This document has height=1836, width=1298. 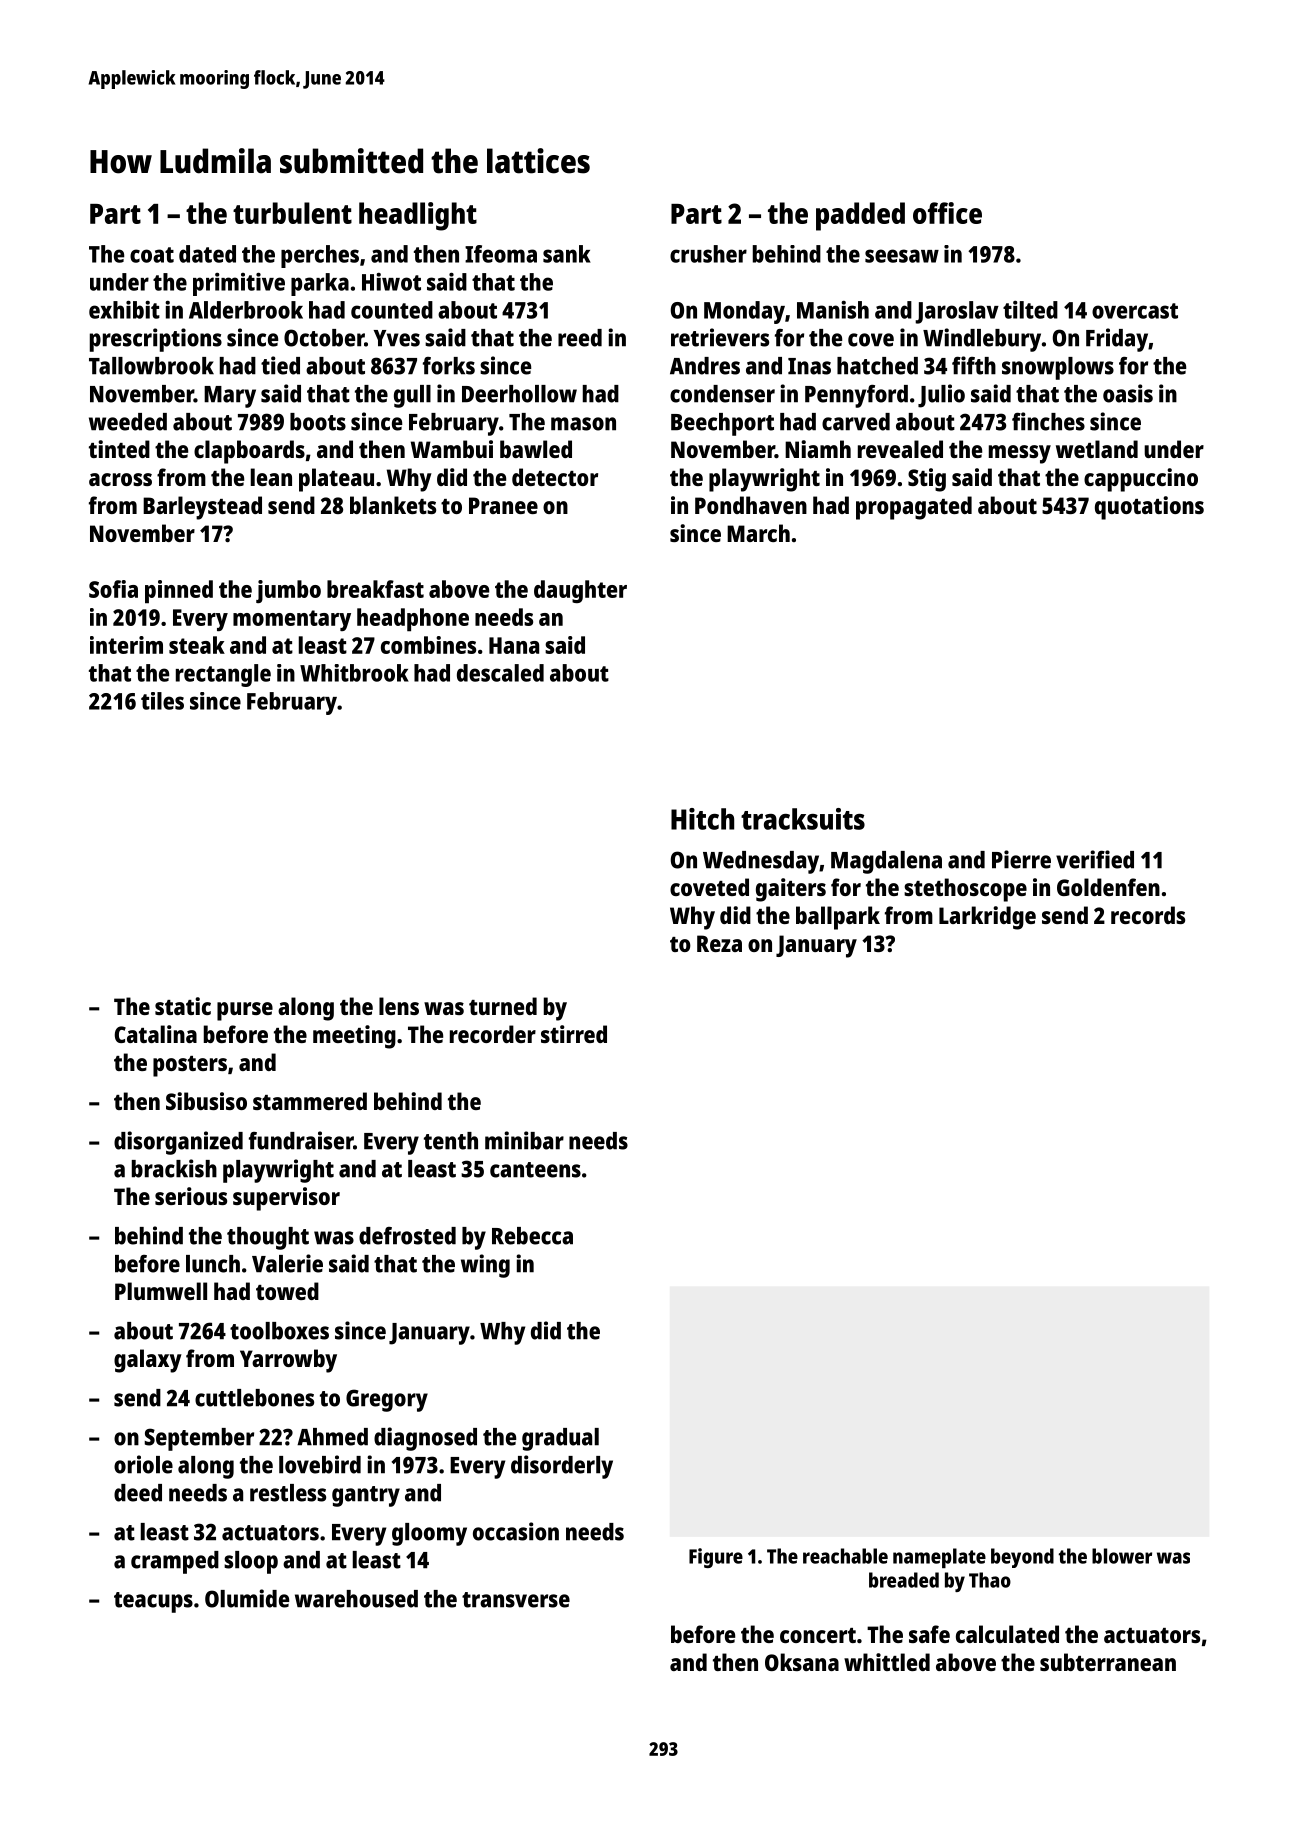 What do you see at coordinates (947, 213) in the document?
I see `office` at bounding box center [947, 213].
